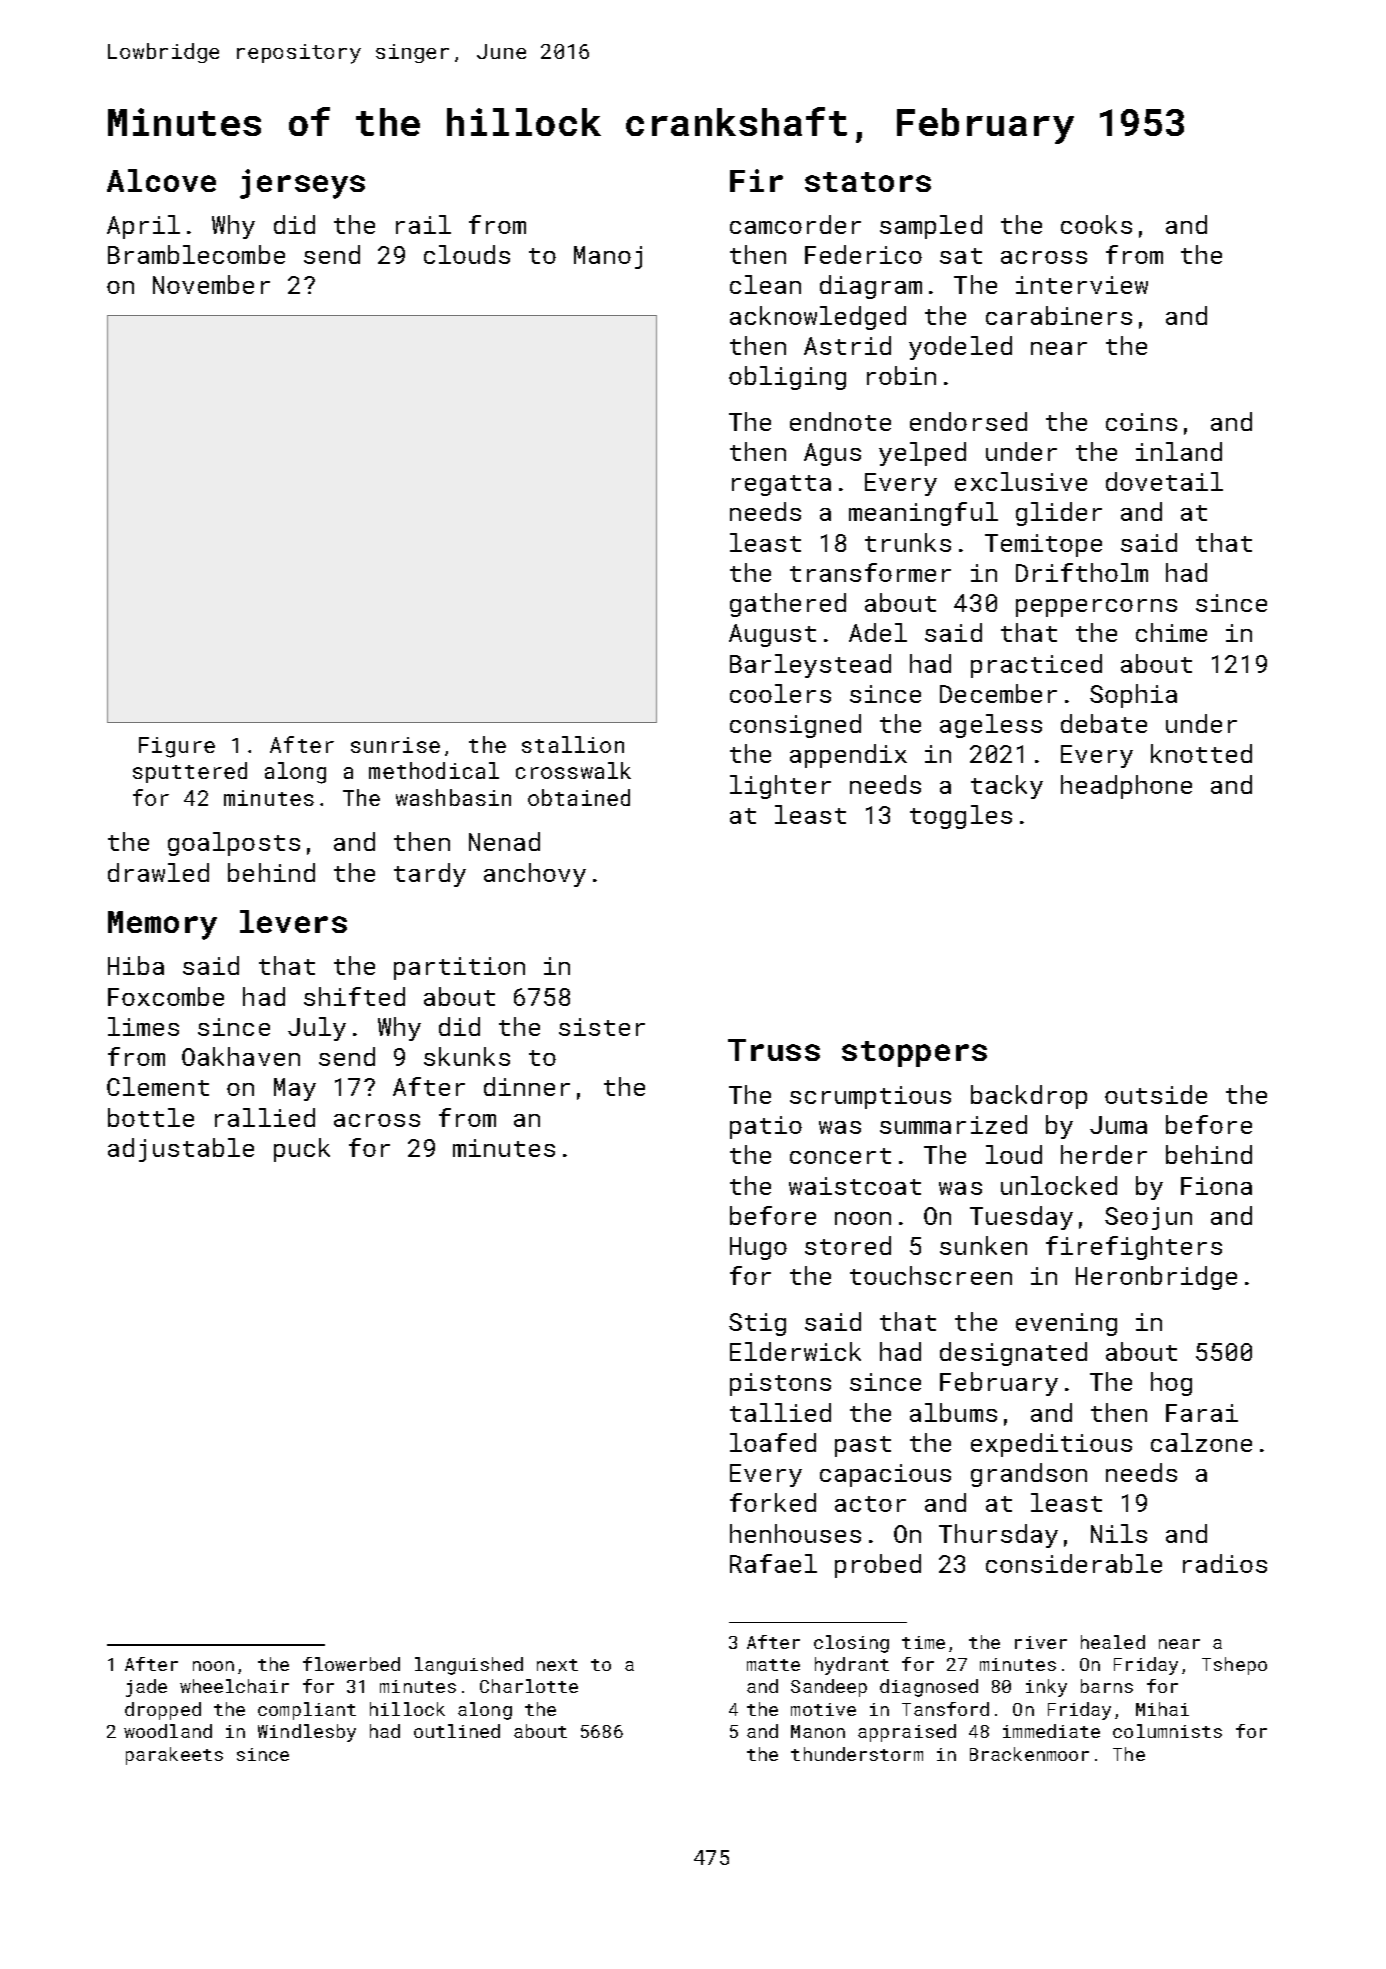  I want to click on backdrop, so click(1029, 1097).
